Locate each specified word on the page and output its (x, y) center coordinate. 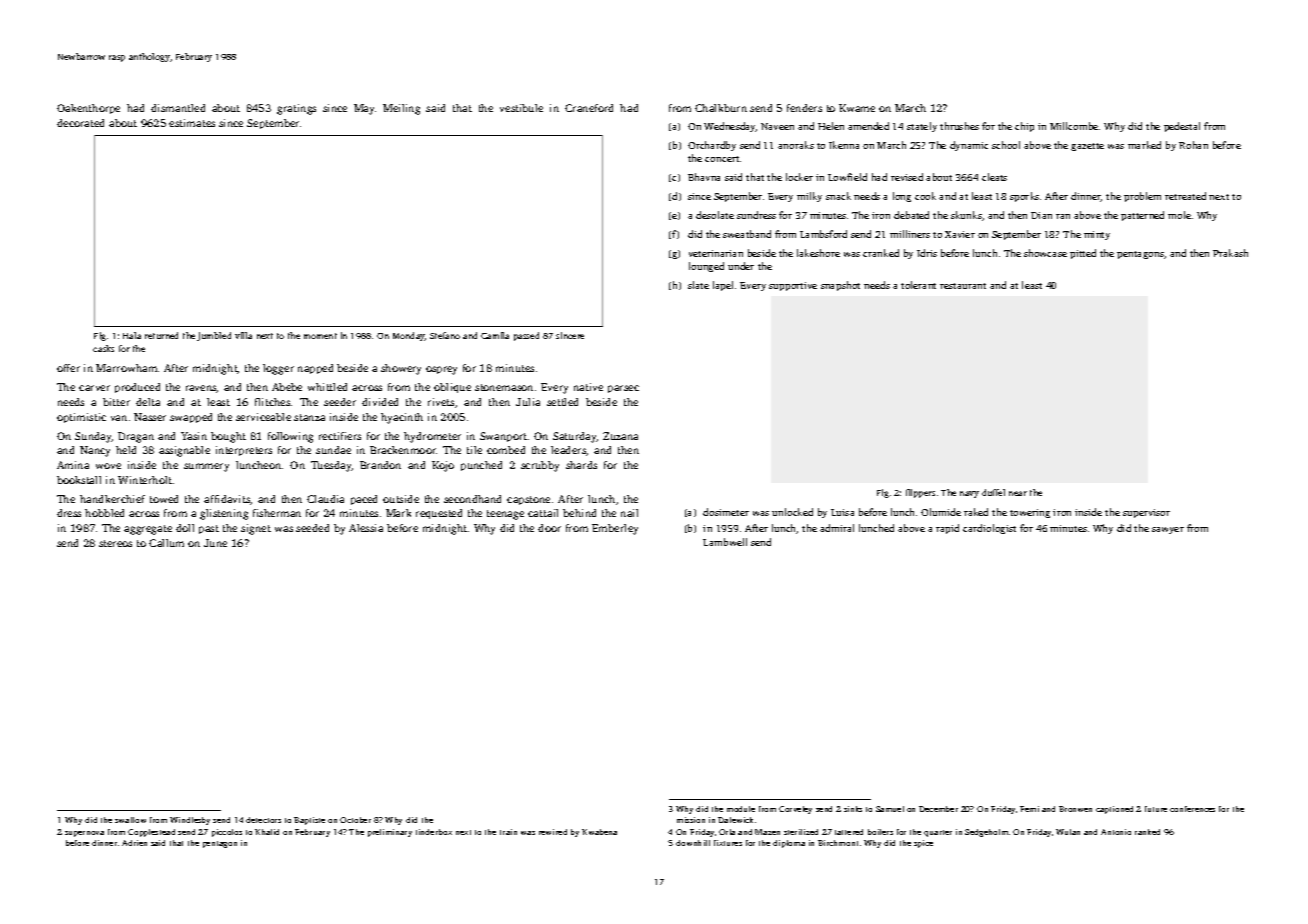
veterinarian (716, 253)
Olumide (941, 512)
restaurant (963, 286)
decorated (80, 123)
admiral (837, 528)
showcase (1045, 253)
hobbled (104, 513)
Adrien (134, 843)
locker (799, 177)
